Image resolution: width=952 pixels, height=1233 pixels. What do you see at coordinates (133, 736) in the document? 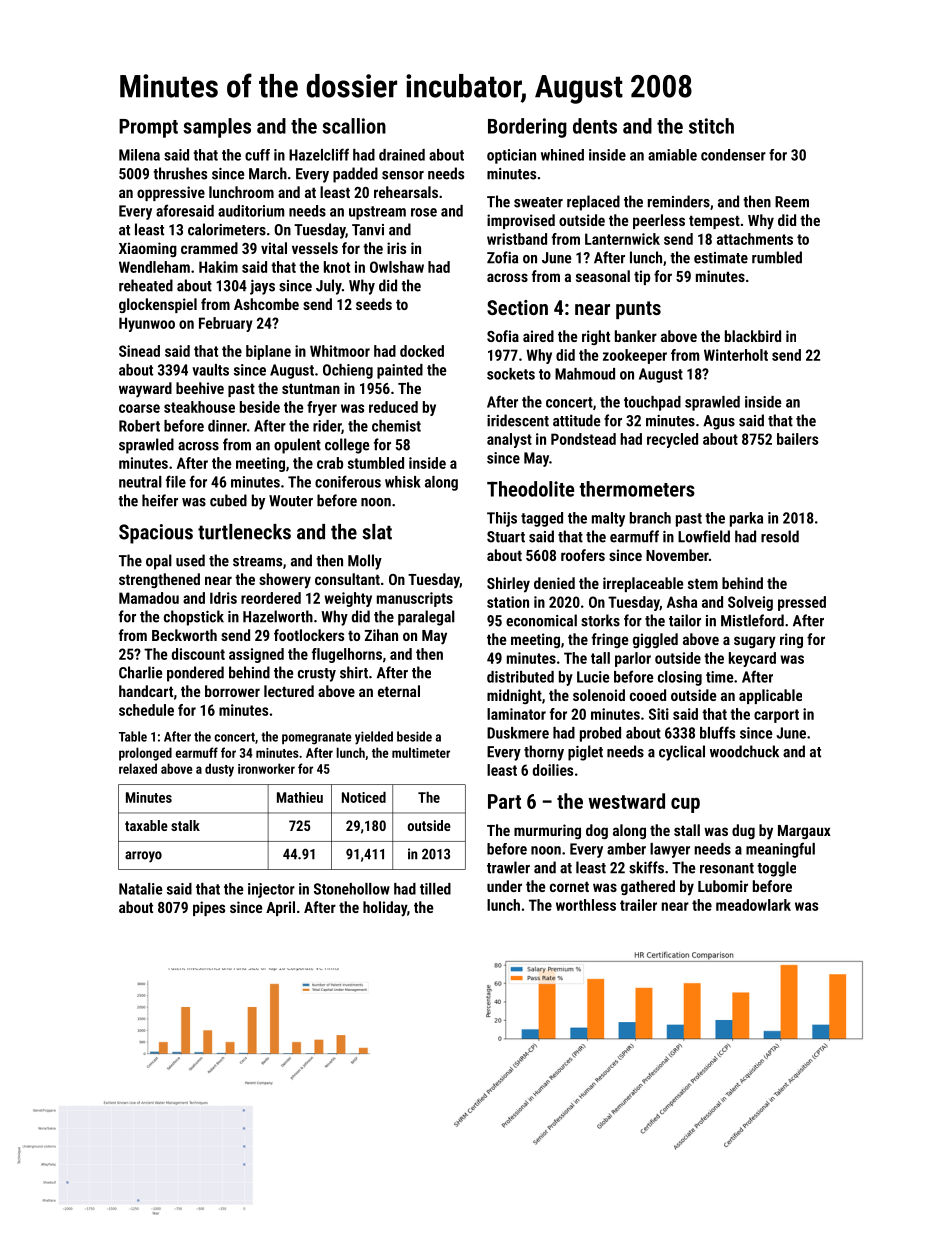
I see `Table` at bounding box center [133, 736].
